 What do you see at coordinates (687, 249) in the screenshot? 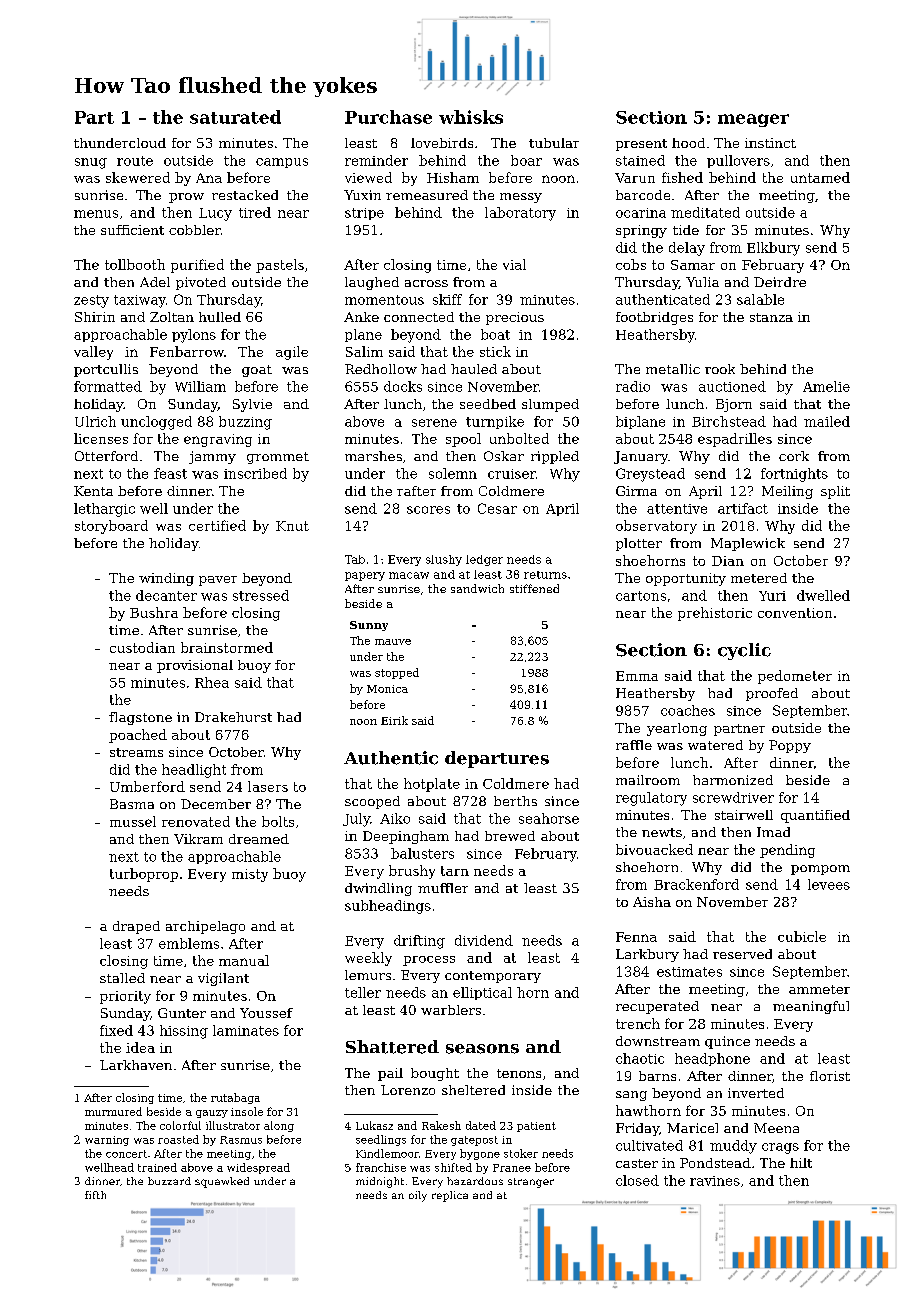
I see `delay` at bounding box center [687, 249].
